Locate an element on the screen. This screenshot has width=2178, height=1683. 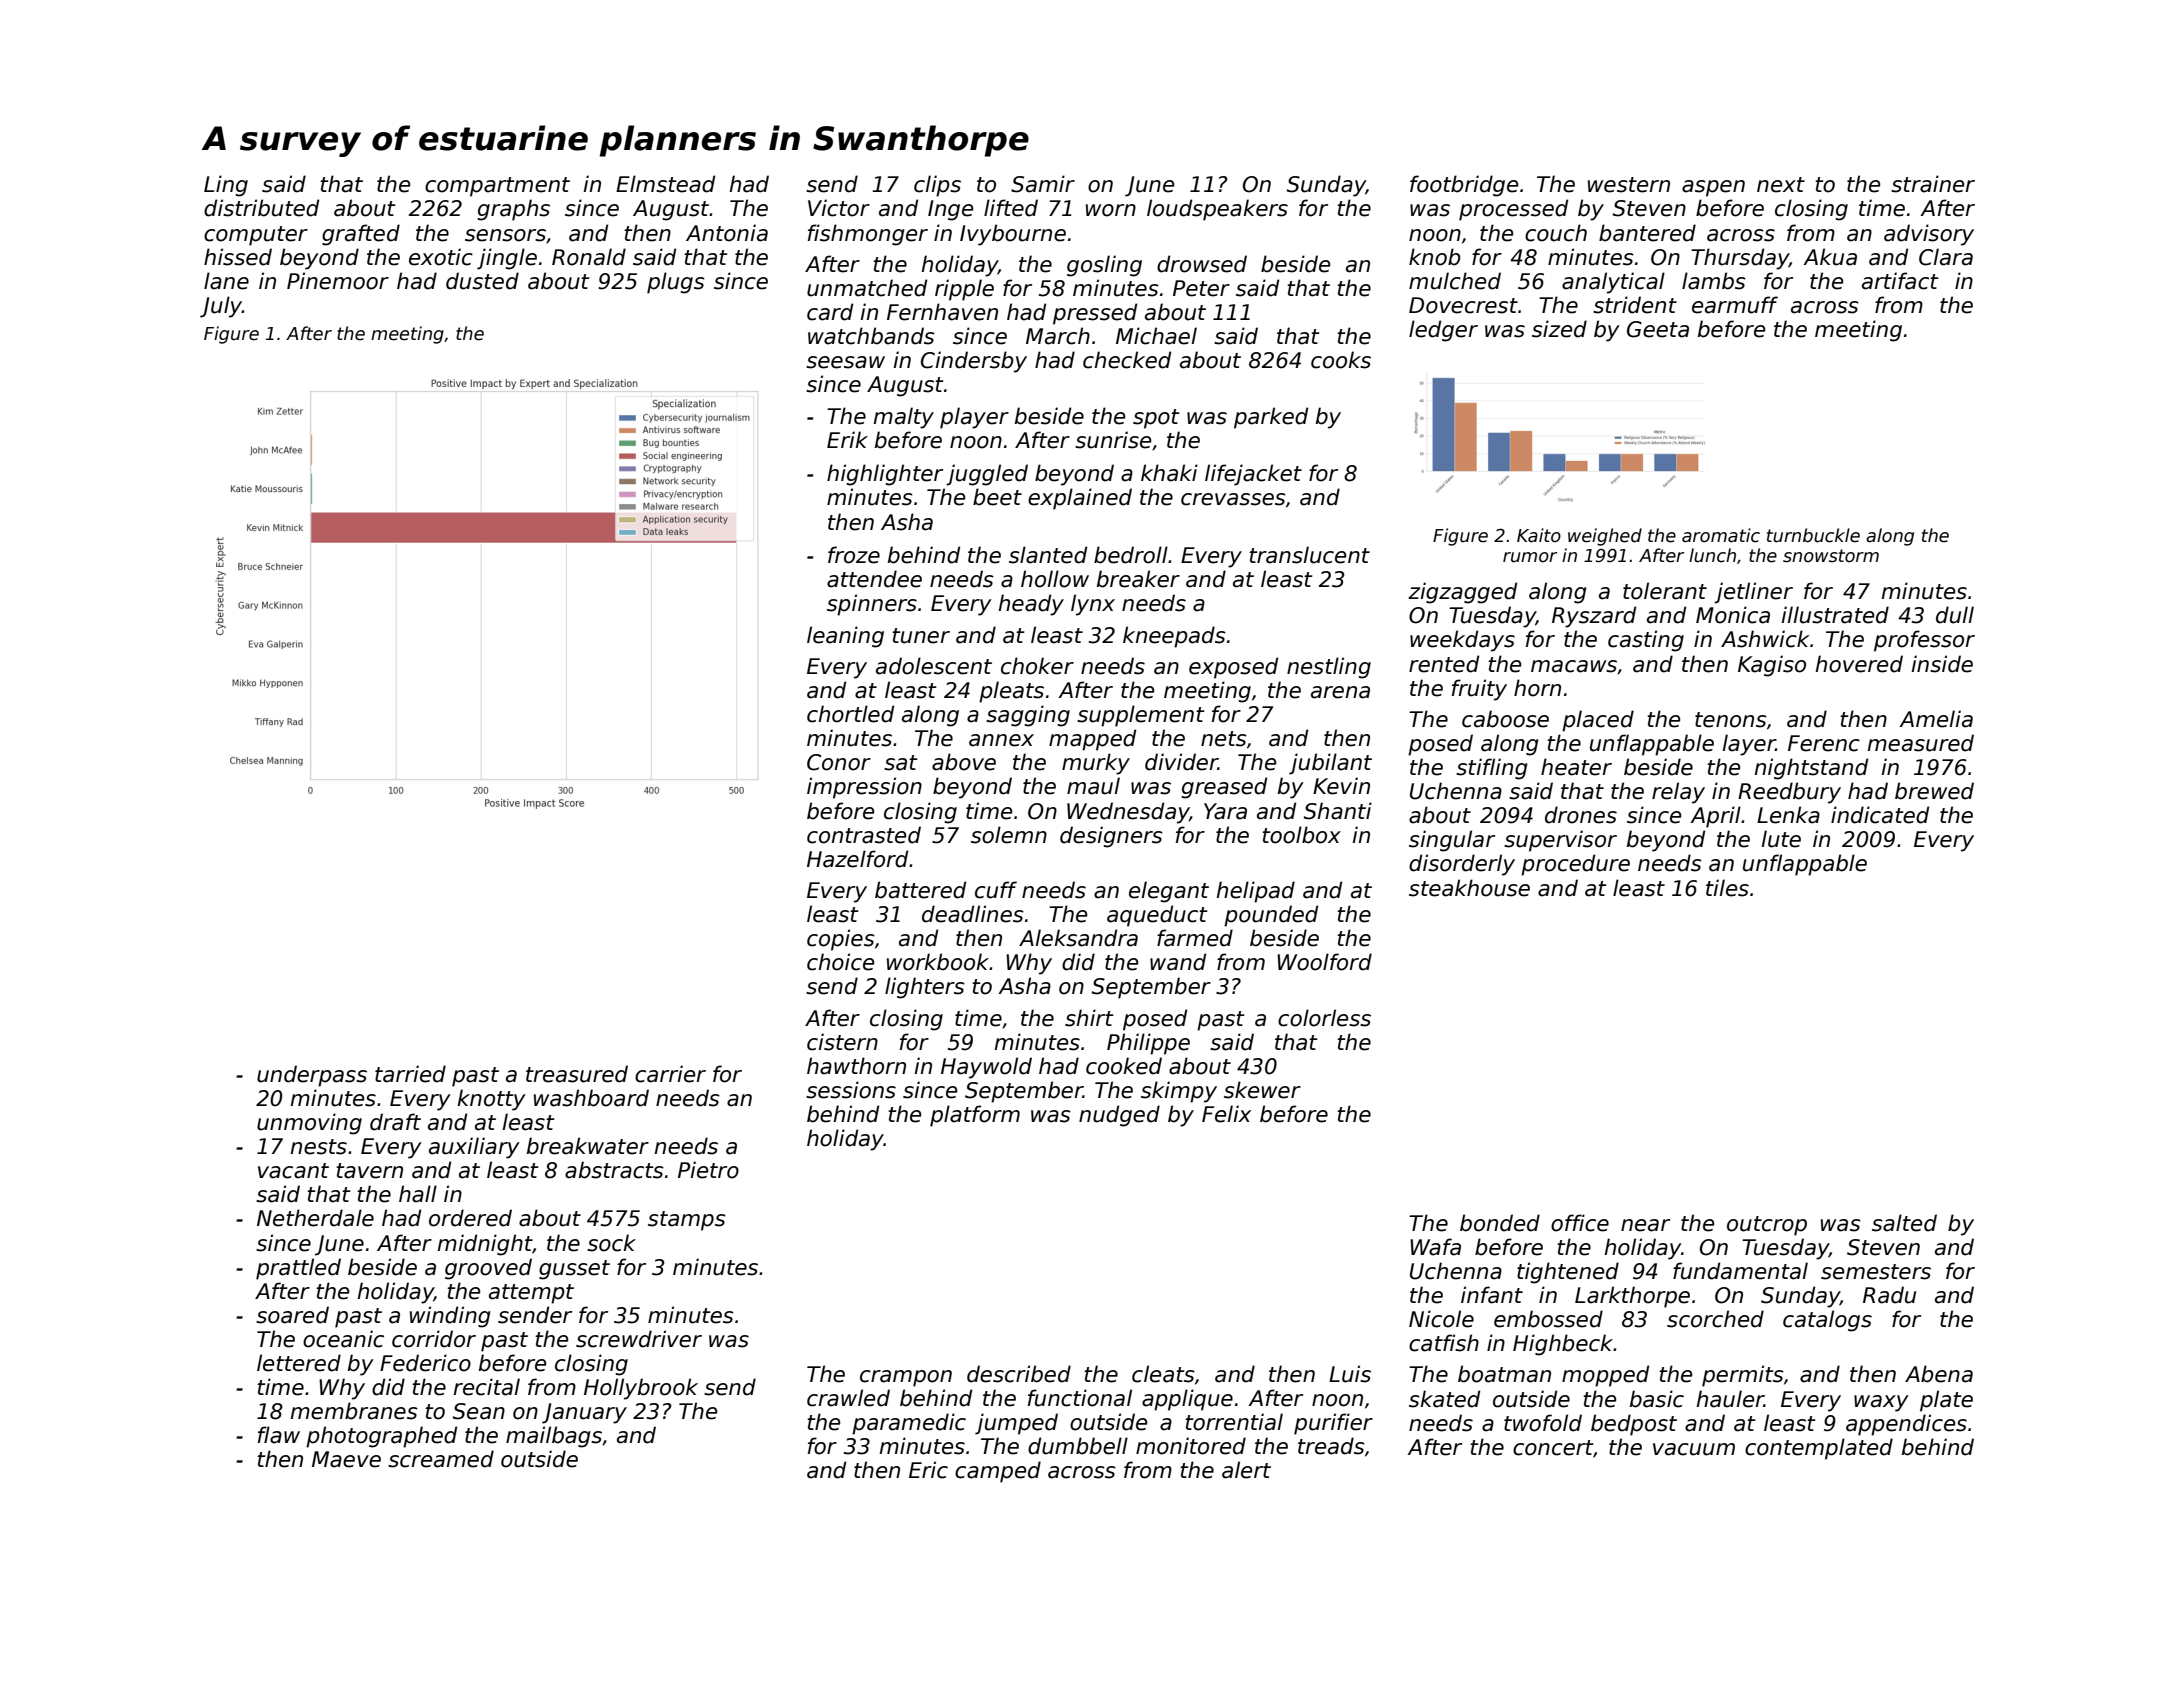
sagging is located at coordinates (1028, 716).
